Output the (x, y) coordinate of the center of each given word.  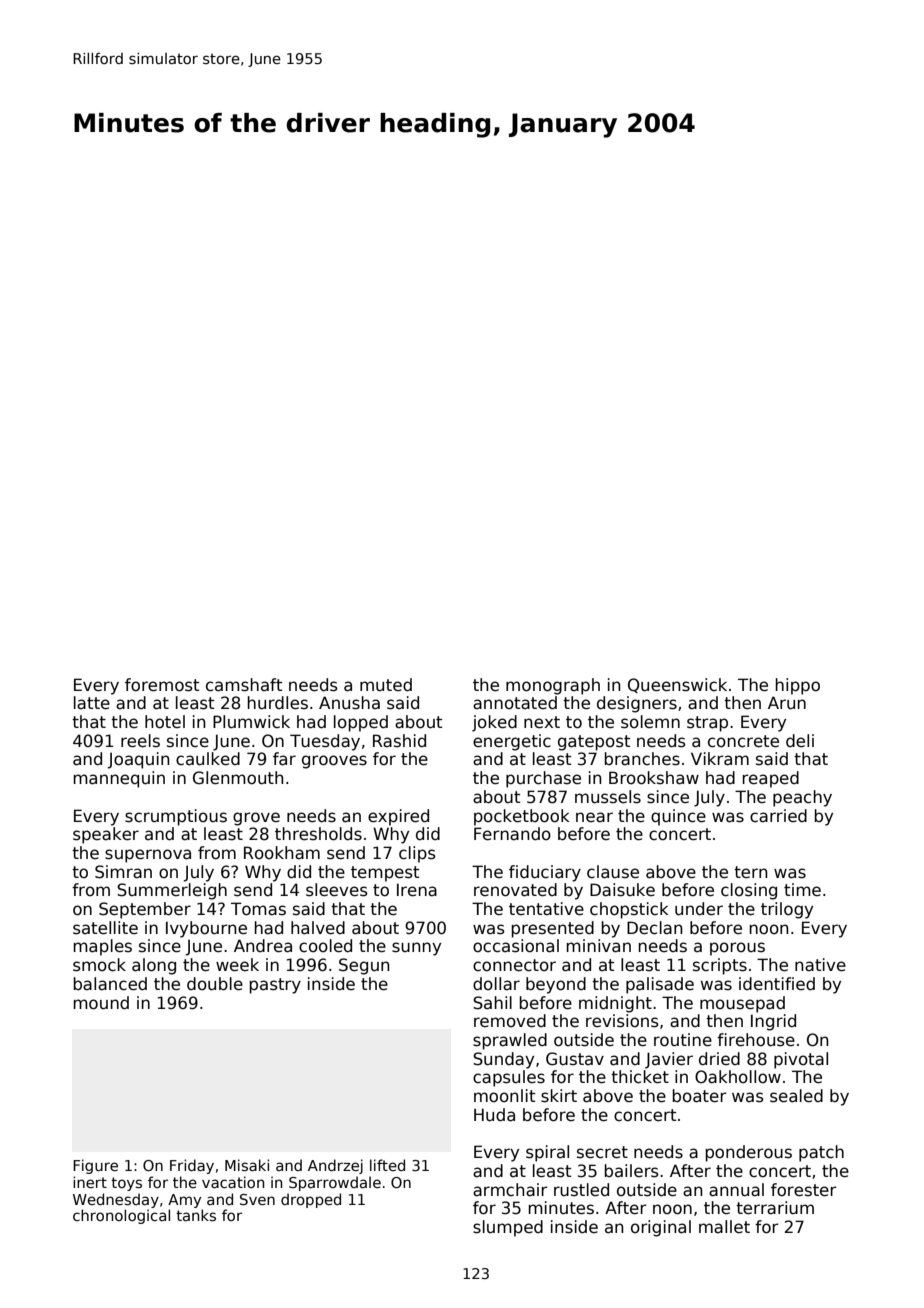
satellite (105, 928)
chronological (121, 1216)
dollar (496, 984)
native (820, 965)
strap (707, 724)
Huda (494, 1115)
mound (101, 1003)
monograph (553, 686)
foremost (162, 685)
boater (700, 1096)
